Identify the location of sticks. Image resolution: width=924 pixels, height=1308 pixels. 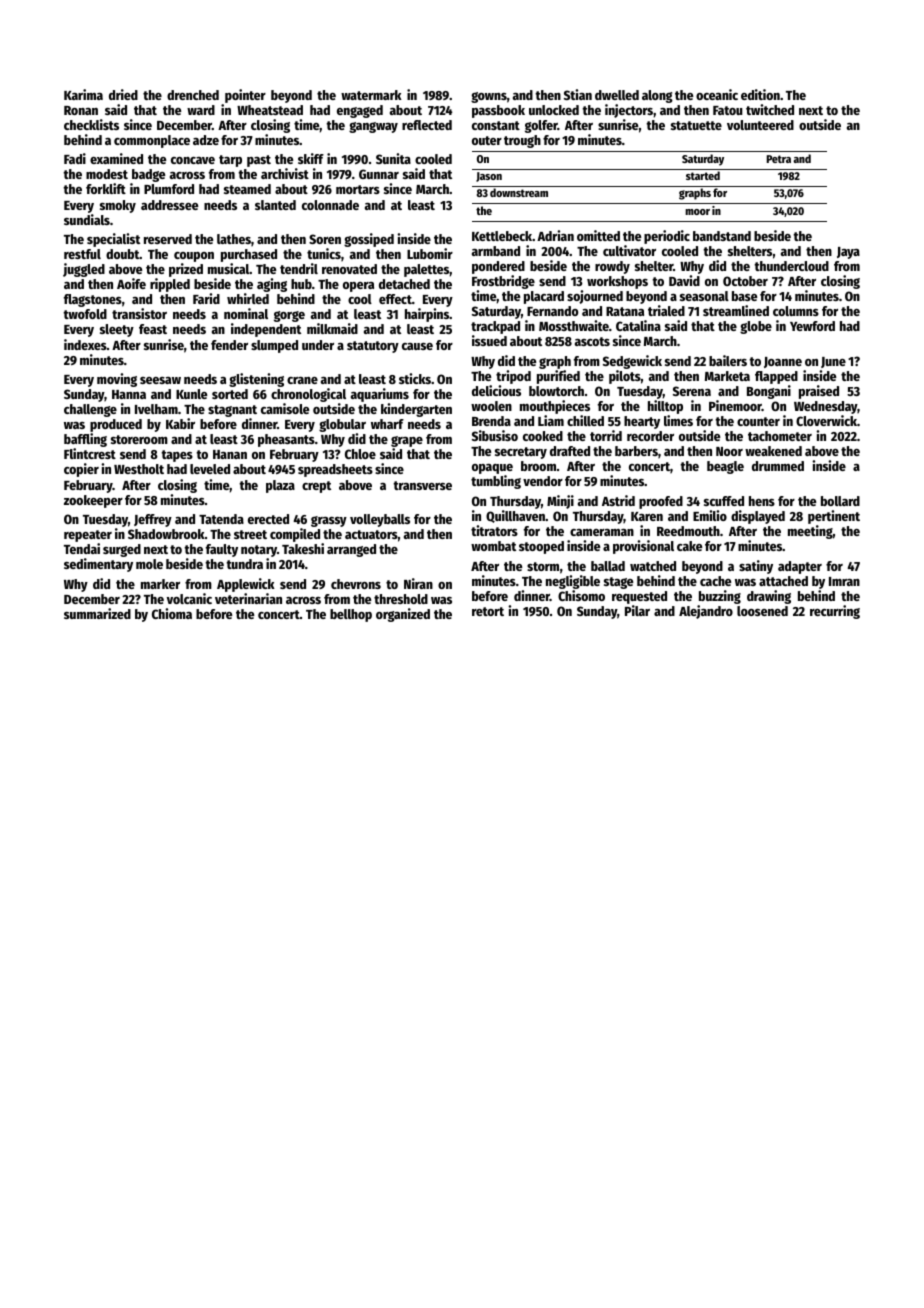
(415, 378).
